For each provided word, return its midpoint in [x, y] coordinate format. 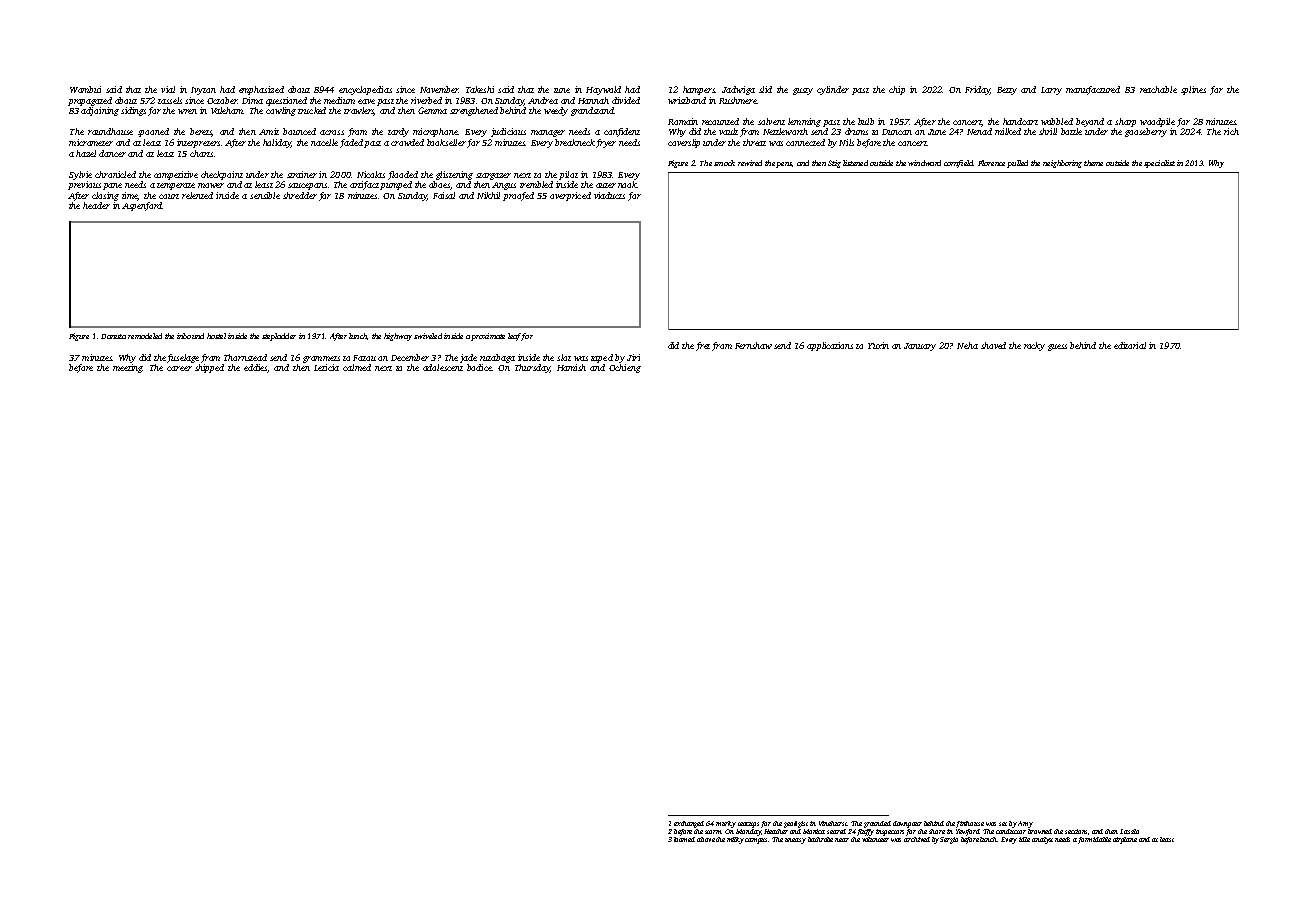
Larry [1051, 91]
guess [1057, 347]
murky [726, 824]
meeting [128, 368]
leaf [515, 337]
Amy [1025, 824]
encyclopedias [365, 90]
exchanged [689, 824]
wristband [687, 100]
